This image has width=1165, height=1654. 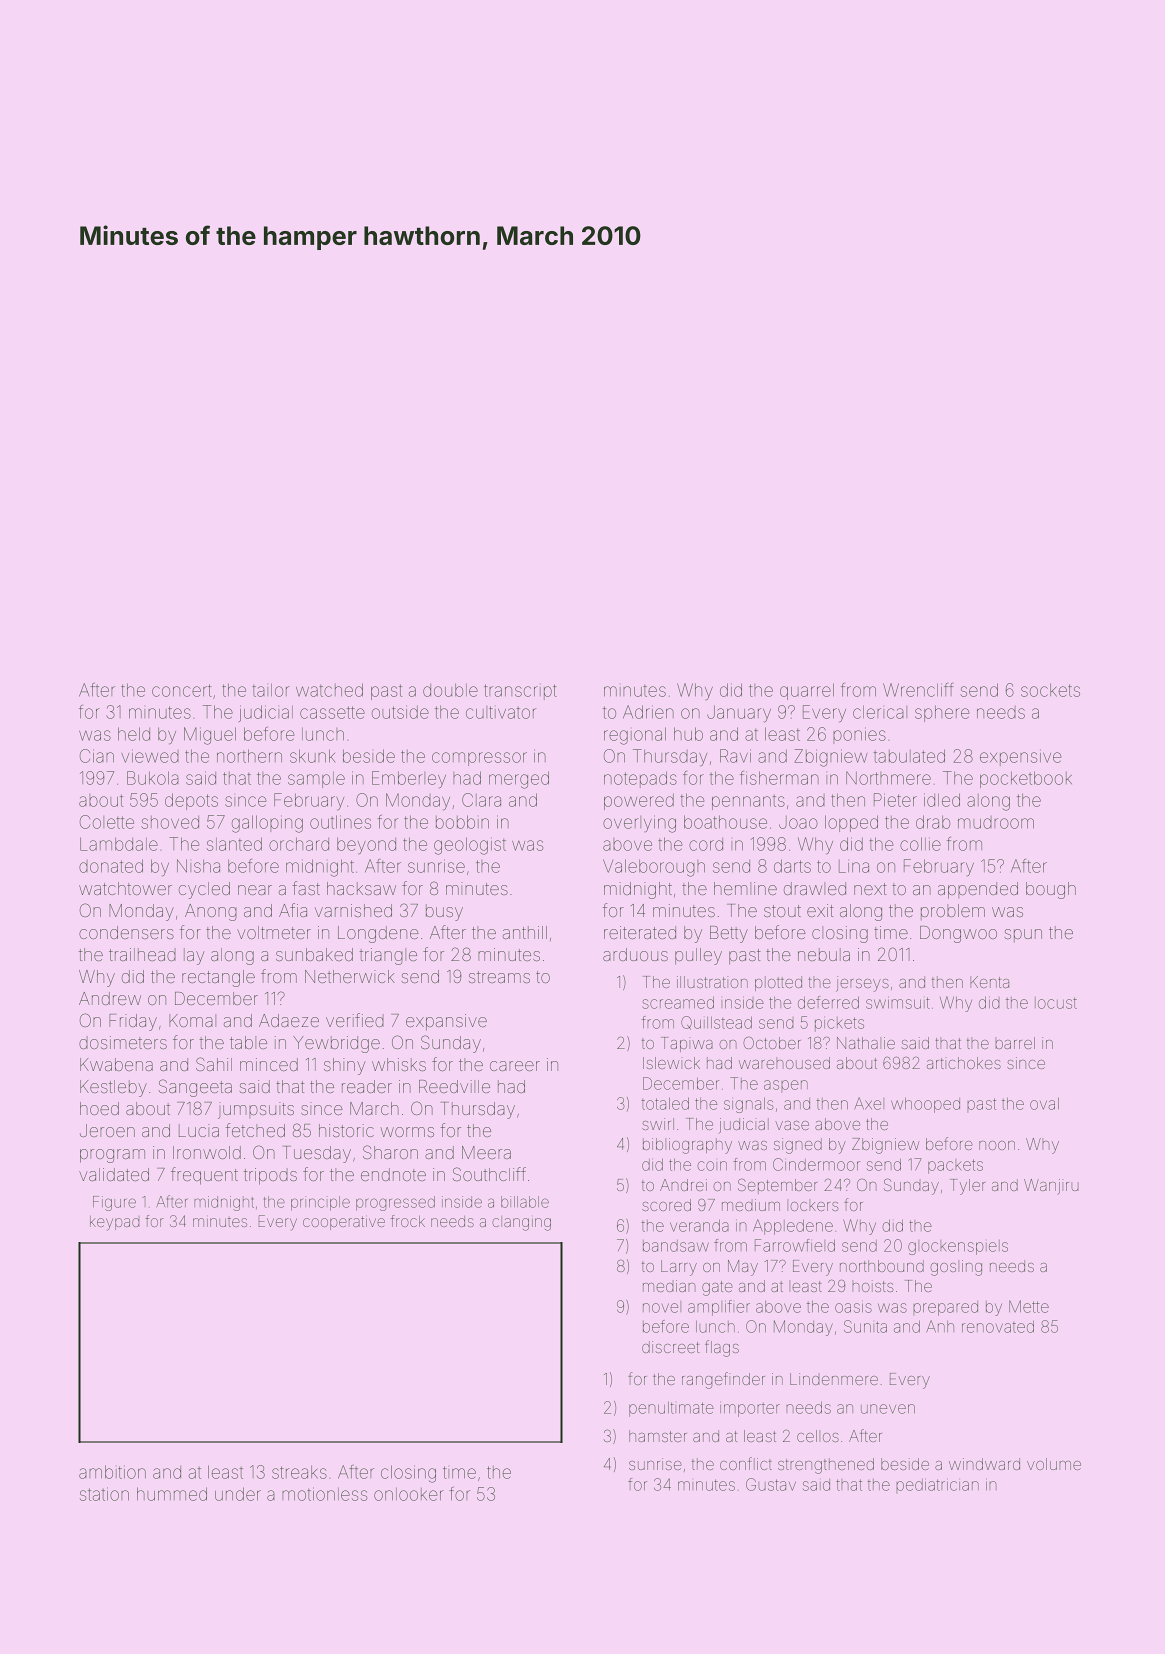 I want to click on fisherman, so click(x=779, y=778).
